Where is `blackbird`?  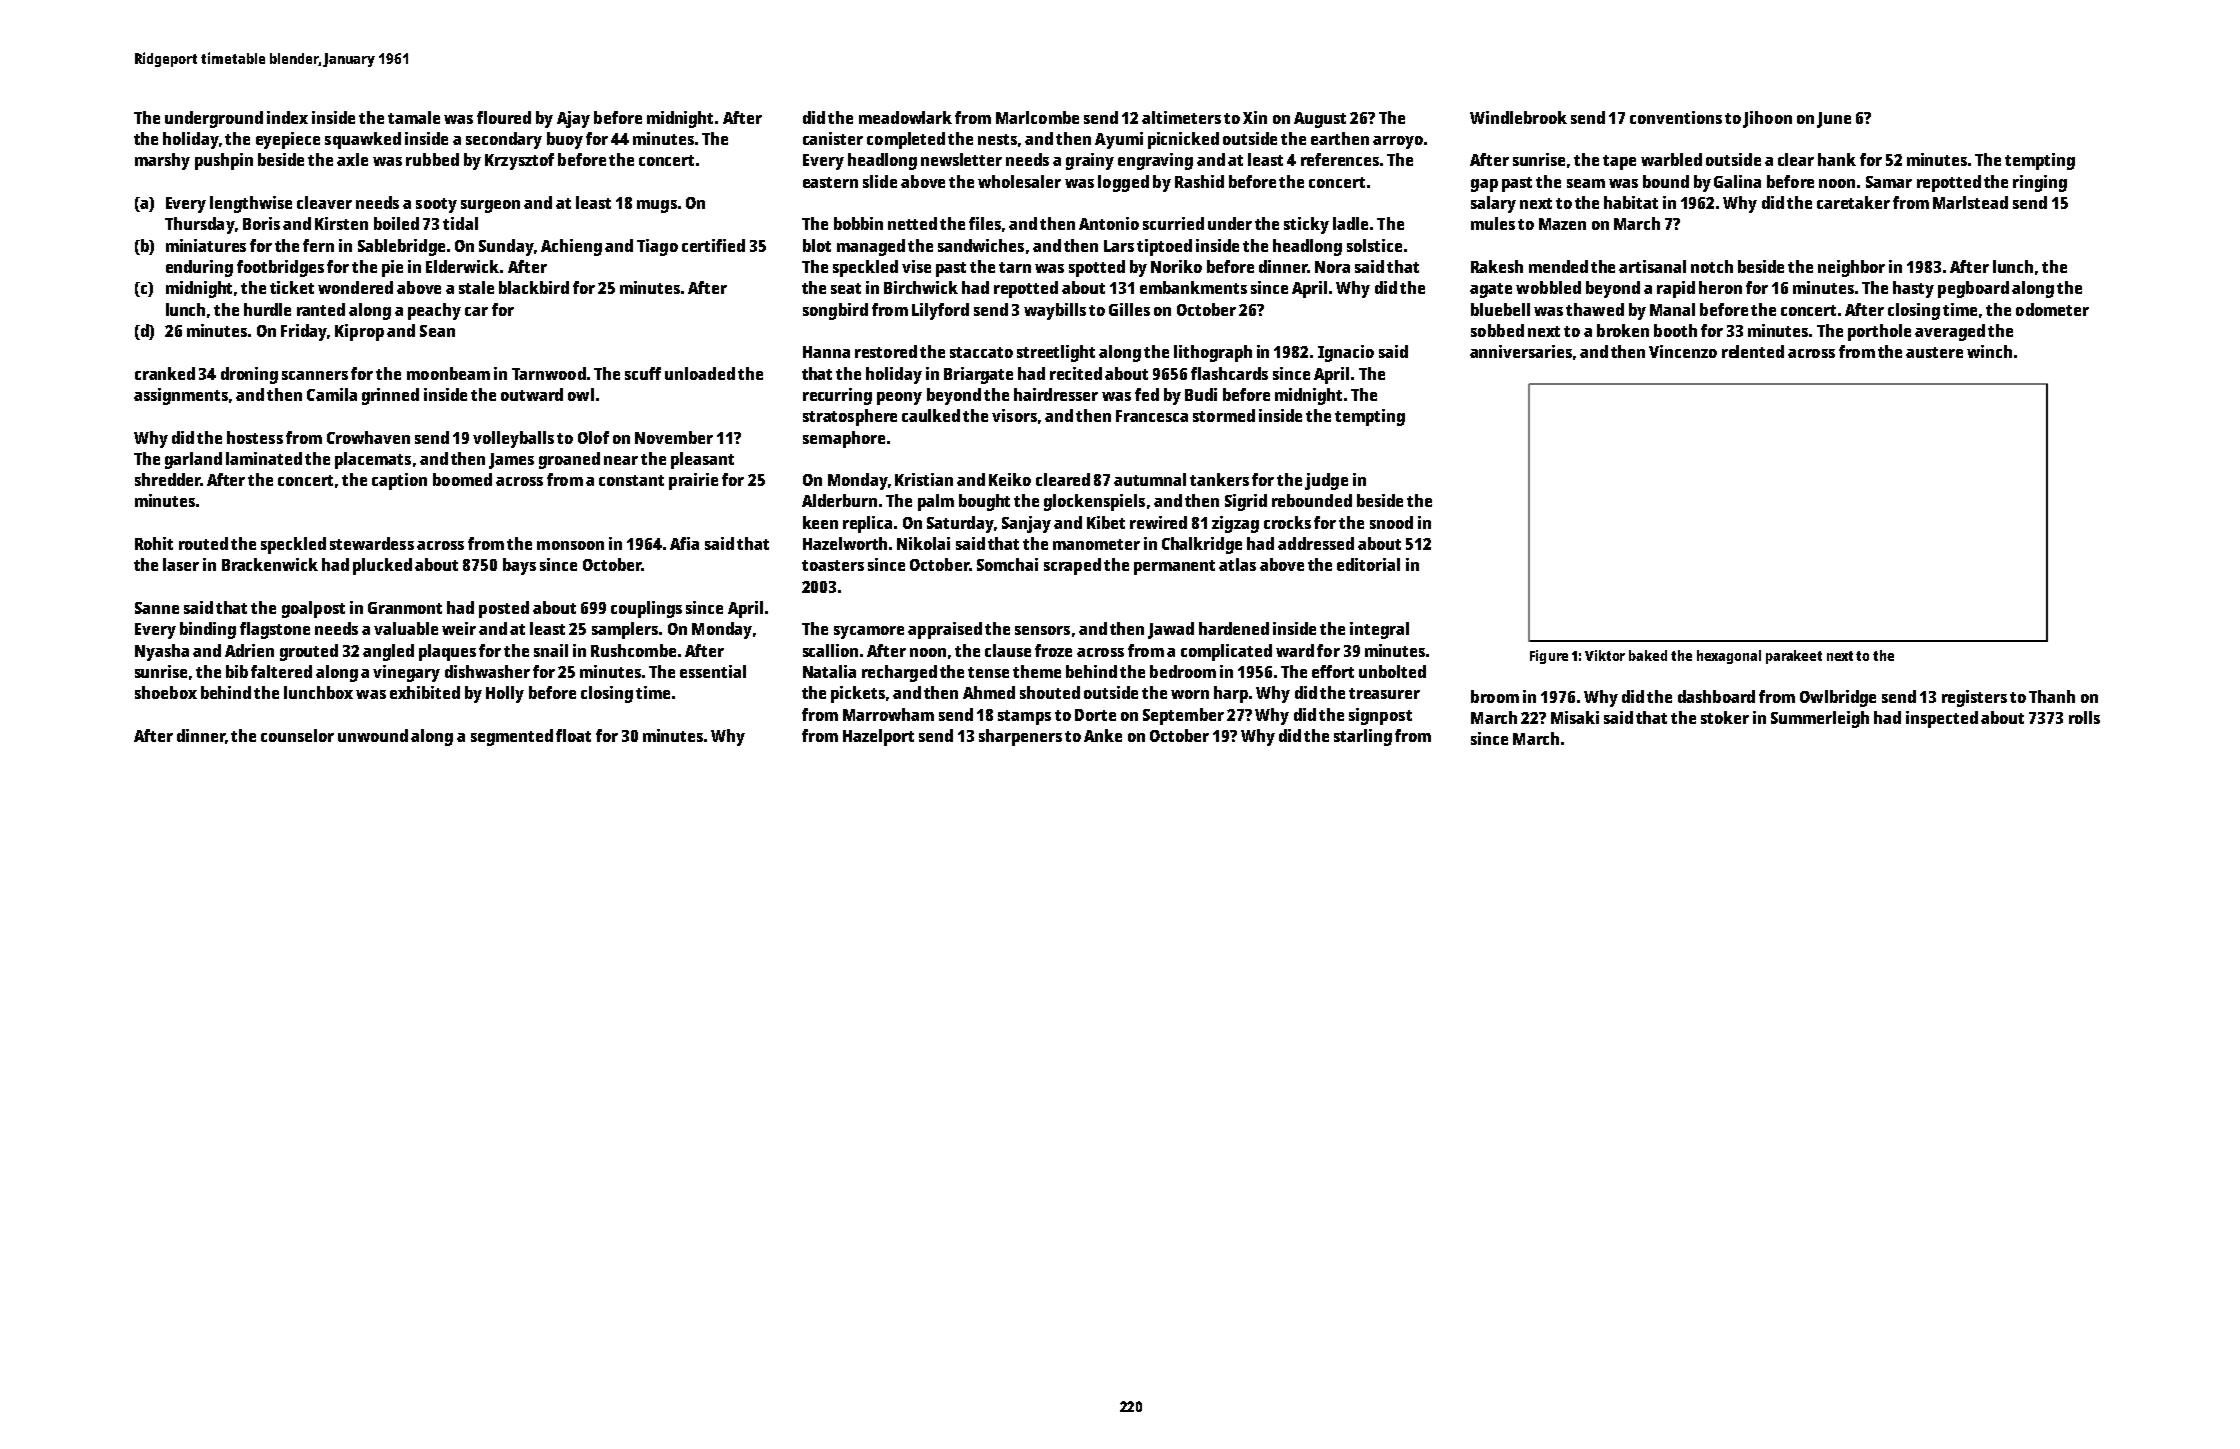 blackbird is located at coordinates (534, 287).
